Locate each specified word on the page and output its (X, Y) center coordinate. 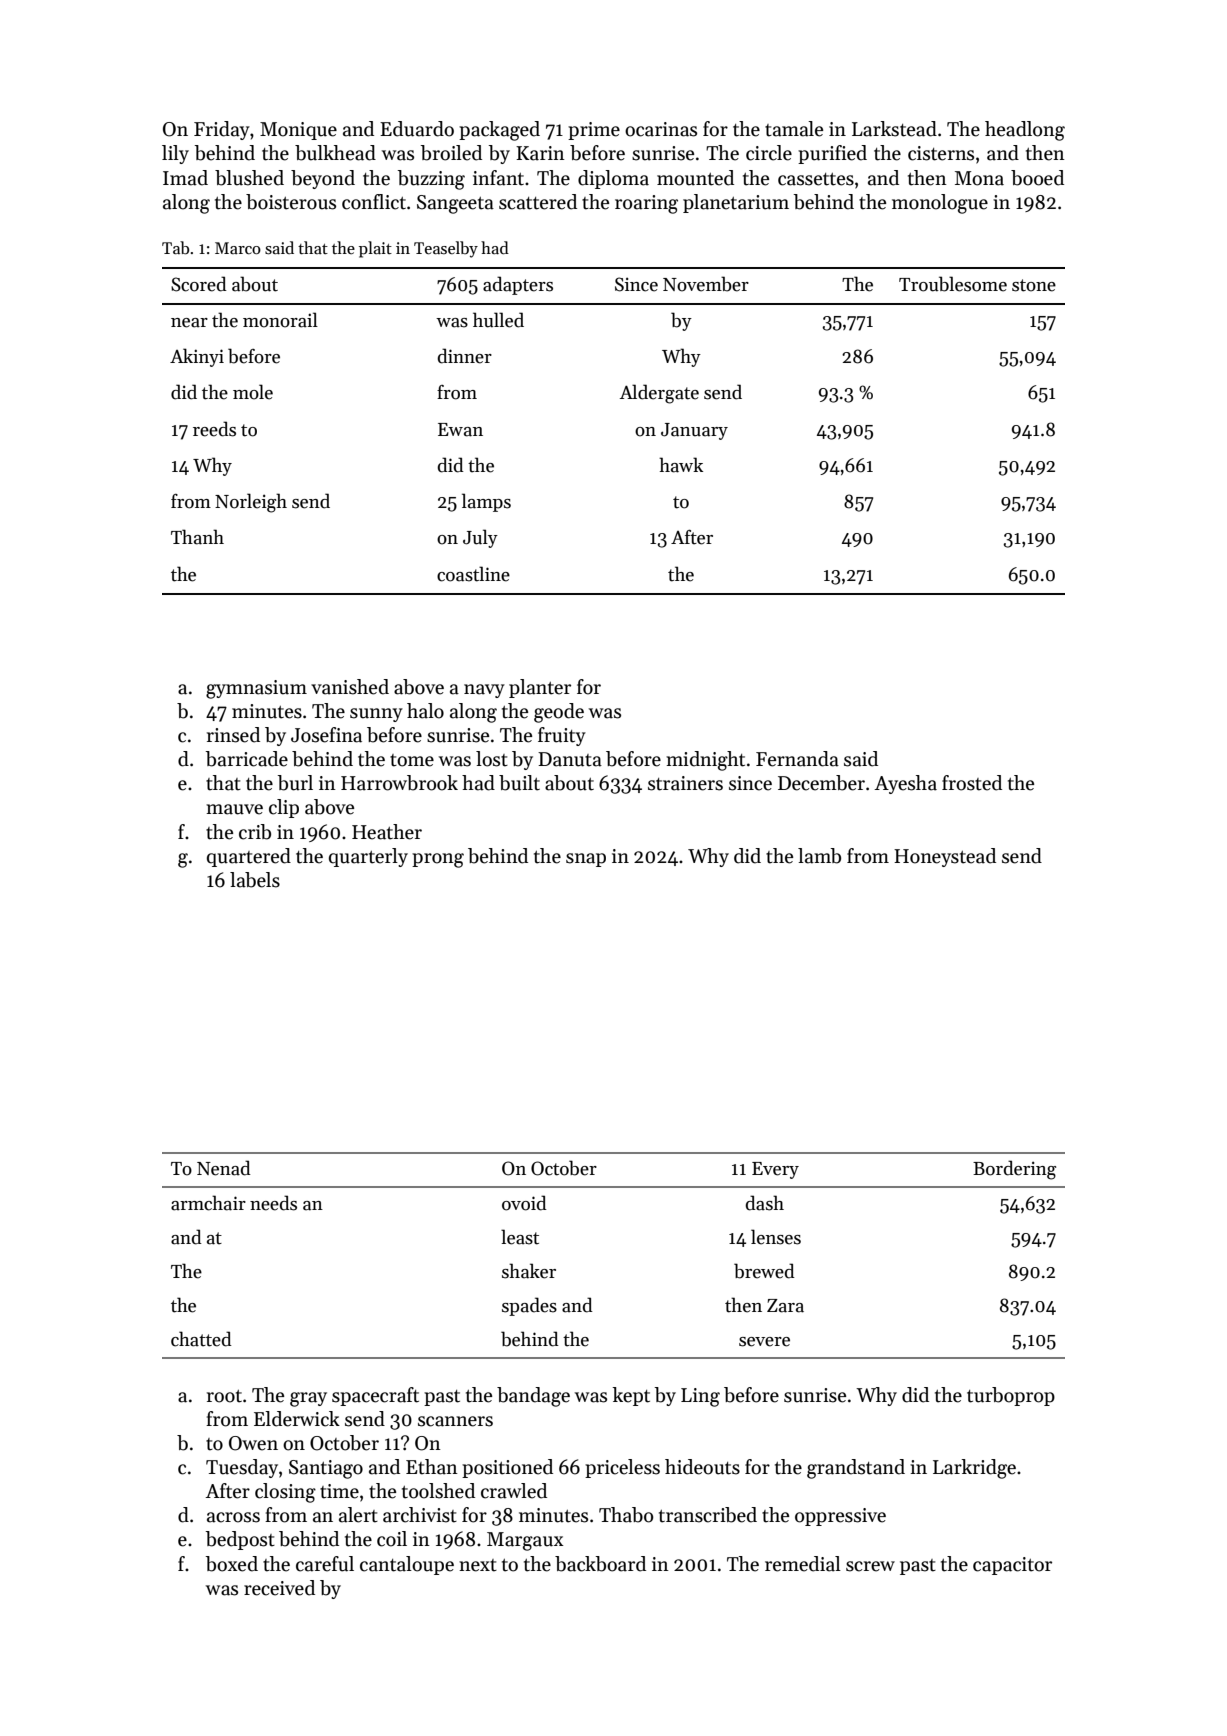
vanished (350, 687)
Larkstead (894, 129)
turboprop (1011, 1396)
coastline (473, 574)
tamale (794, 129)
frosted (972, 783)
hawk (681, 465)
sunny (376, 715)
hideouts (702, 1467)
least (520, 1237)
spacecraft (375, 1396)
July (480, 538)
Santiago (326, 1469)
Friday (222, 130)
